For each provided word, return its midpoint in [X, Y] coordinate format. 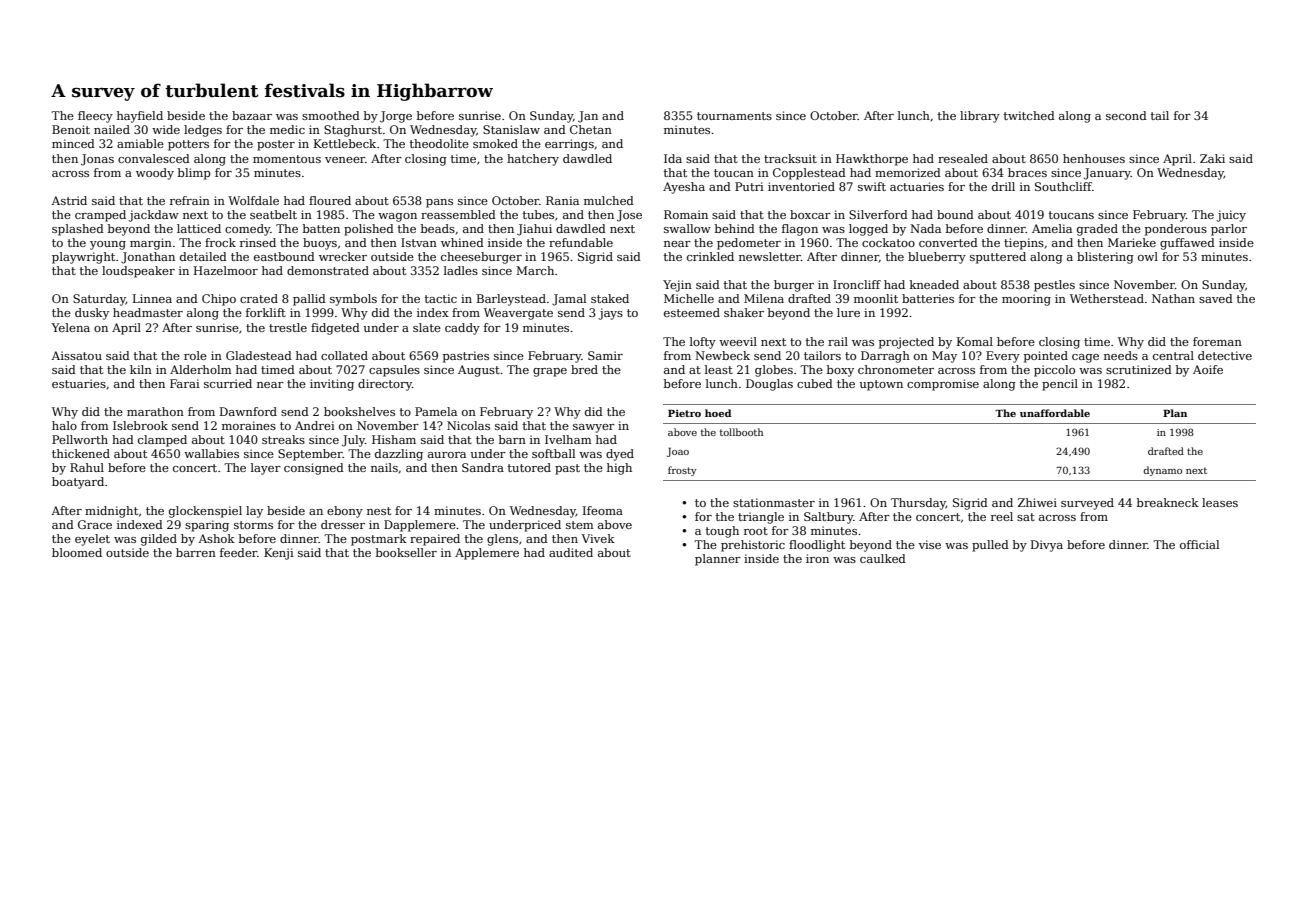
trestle [288, 327]
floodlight [817, 546]
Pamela [436, 411]
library [980, 117]
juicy [1231, 216]
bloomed [77, 552]
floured [330, 200]
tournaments [734, 116]
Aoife [1208, 369]
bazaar [252, 115]
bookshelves [359, 411]
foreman [1217, 341]
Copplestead [809, 174]
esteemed [692, 312]
